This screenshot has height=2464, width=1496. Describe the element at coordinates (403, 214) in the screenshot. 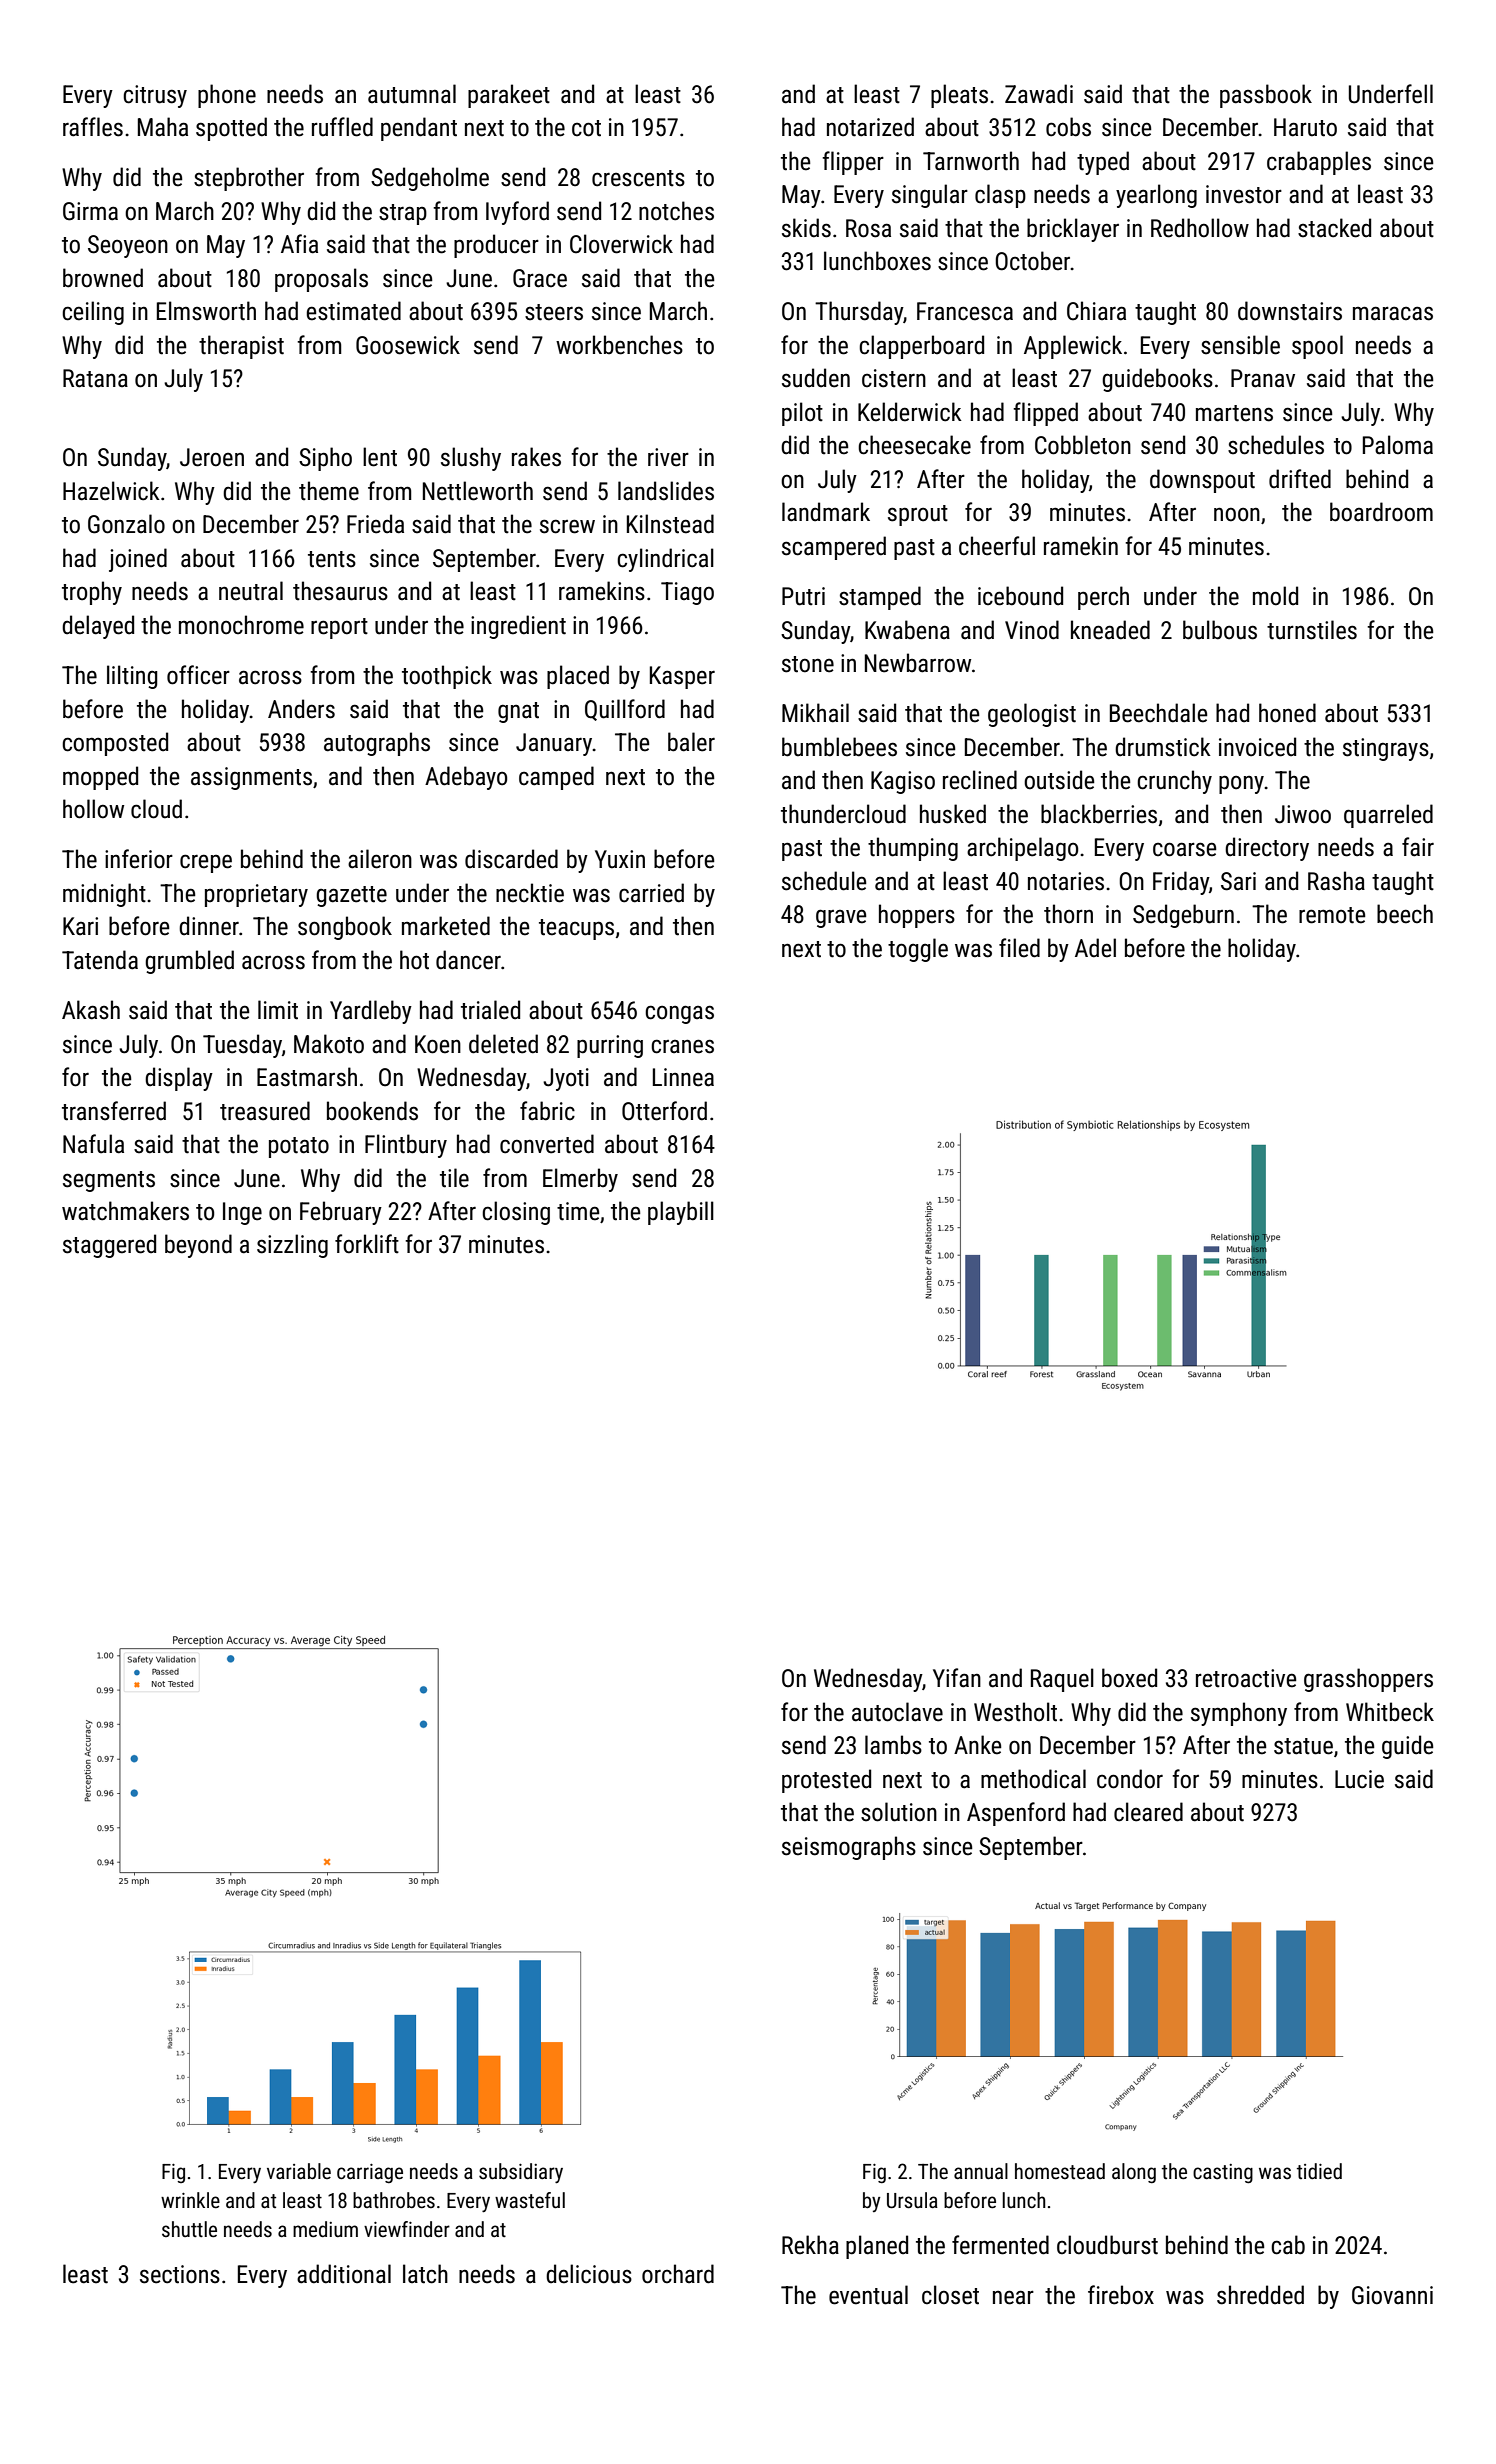

I see `strap` at that location.
